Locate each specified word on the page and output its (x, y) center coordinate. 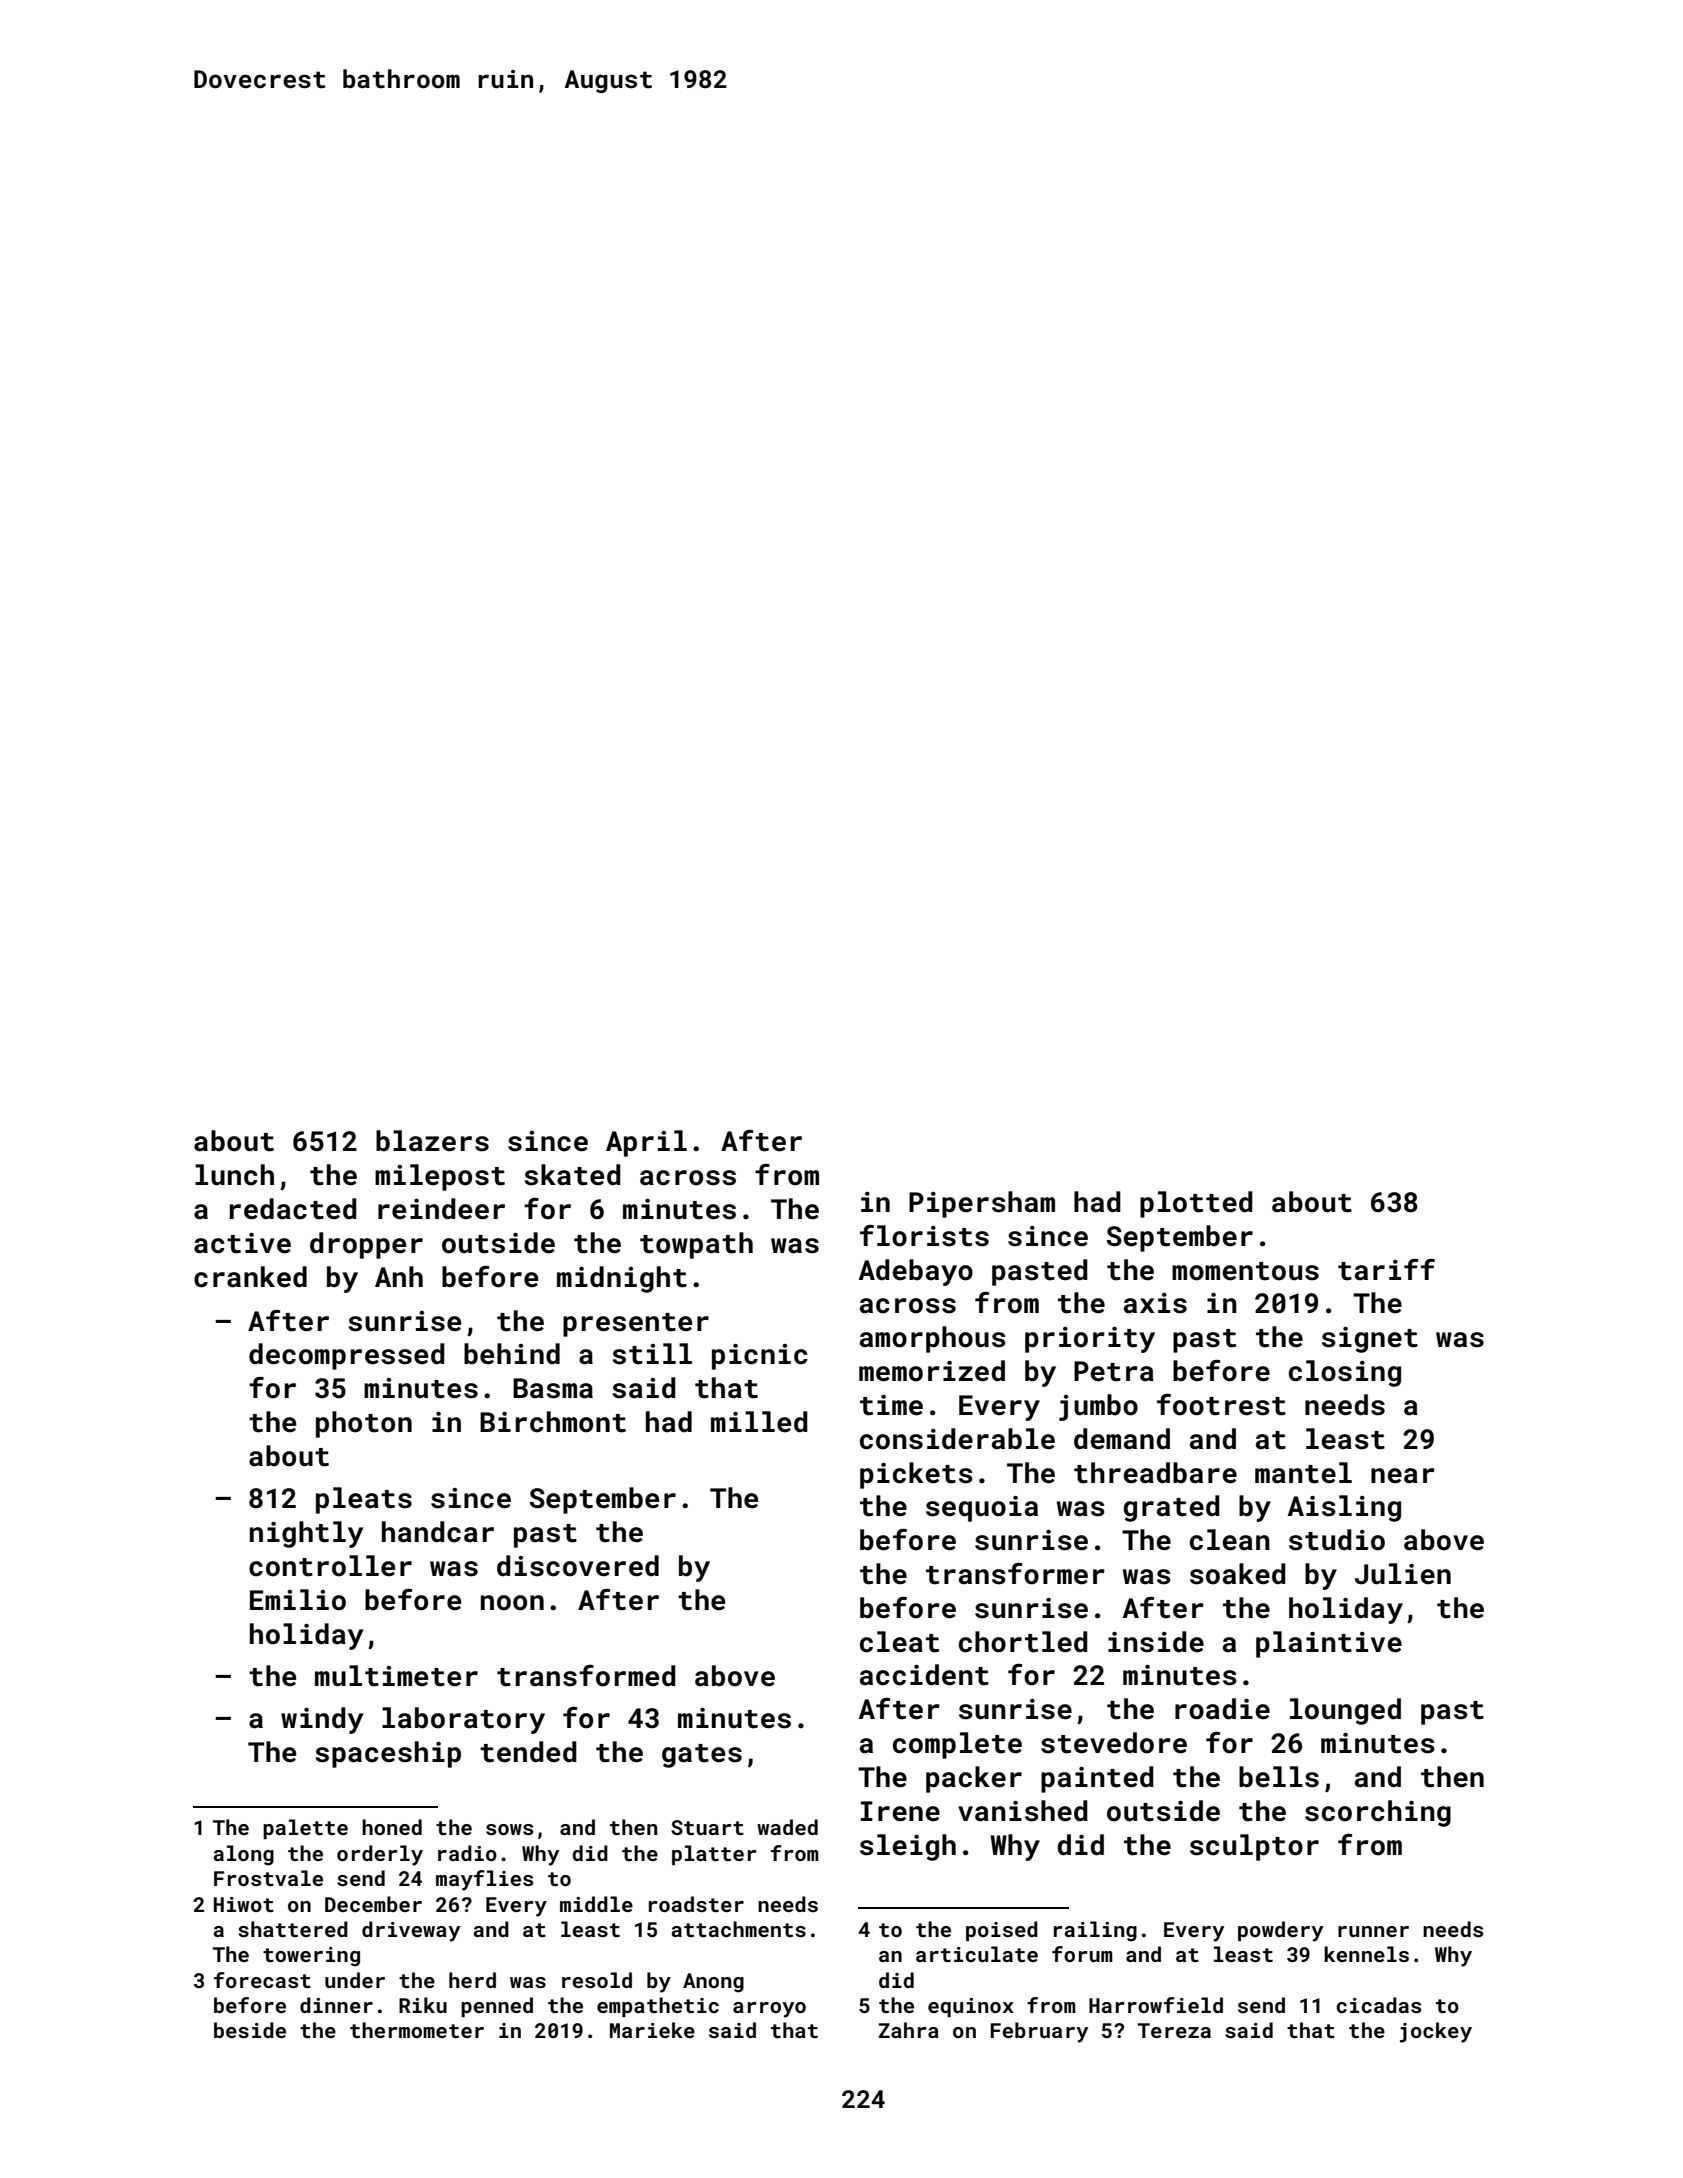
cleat (899, 1642)
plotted (1196, 1204)
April (646, 1143)
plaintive (1329, 1644)
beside (250, 2030)
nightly (306, 1534)
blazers (432, 1141)
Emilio (298, 1600)
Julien (1403, 1574)
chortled (1023, 1642)
